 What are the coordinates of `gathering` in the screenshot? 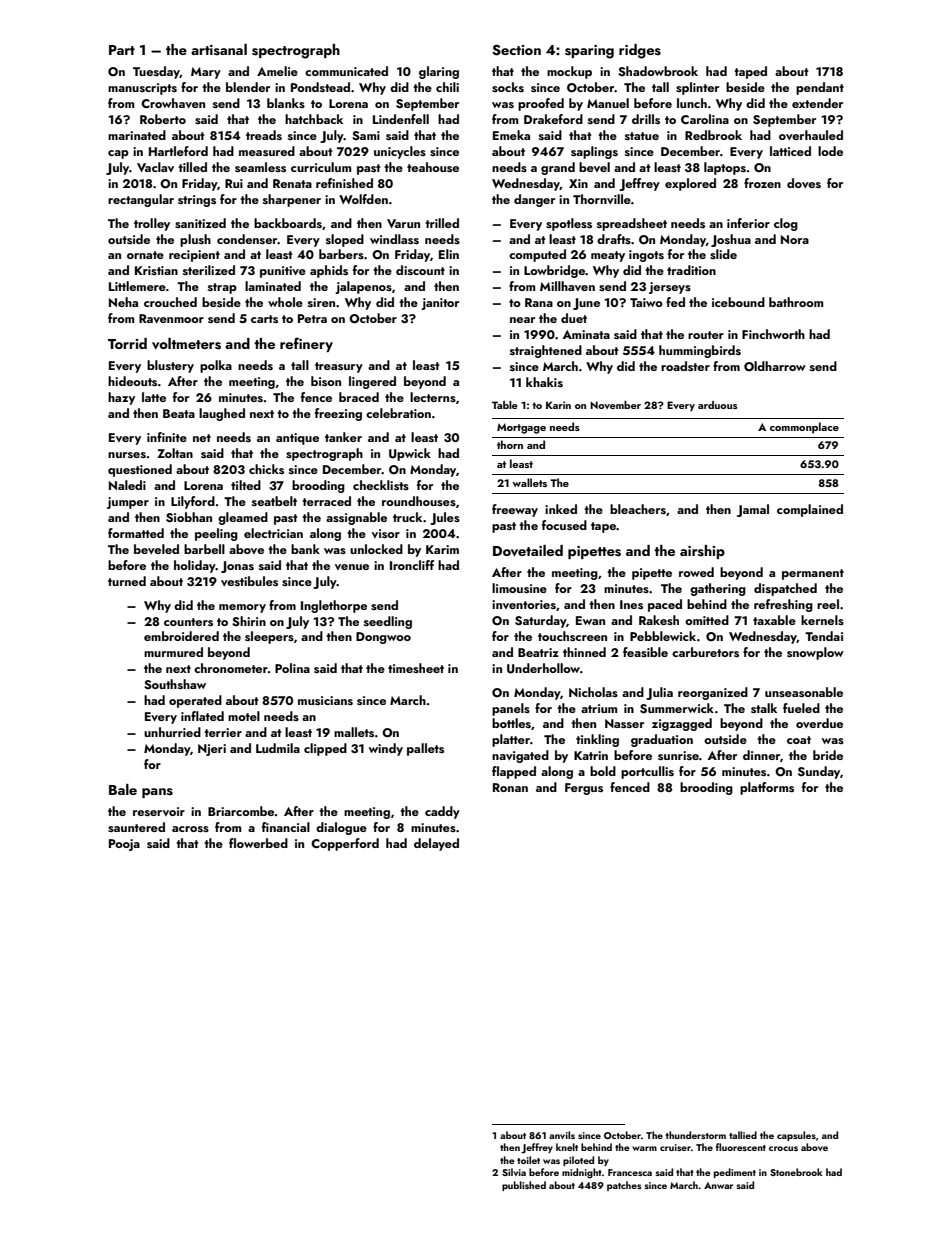 It's located at (718, 589).
